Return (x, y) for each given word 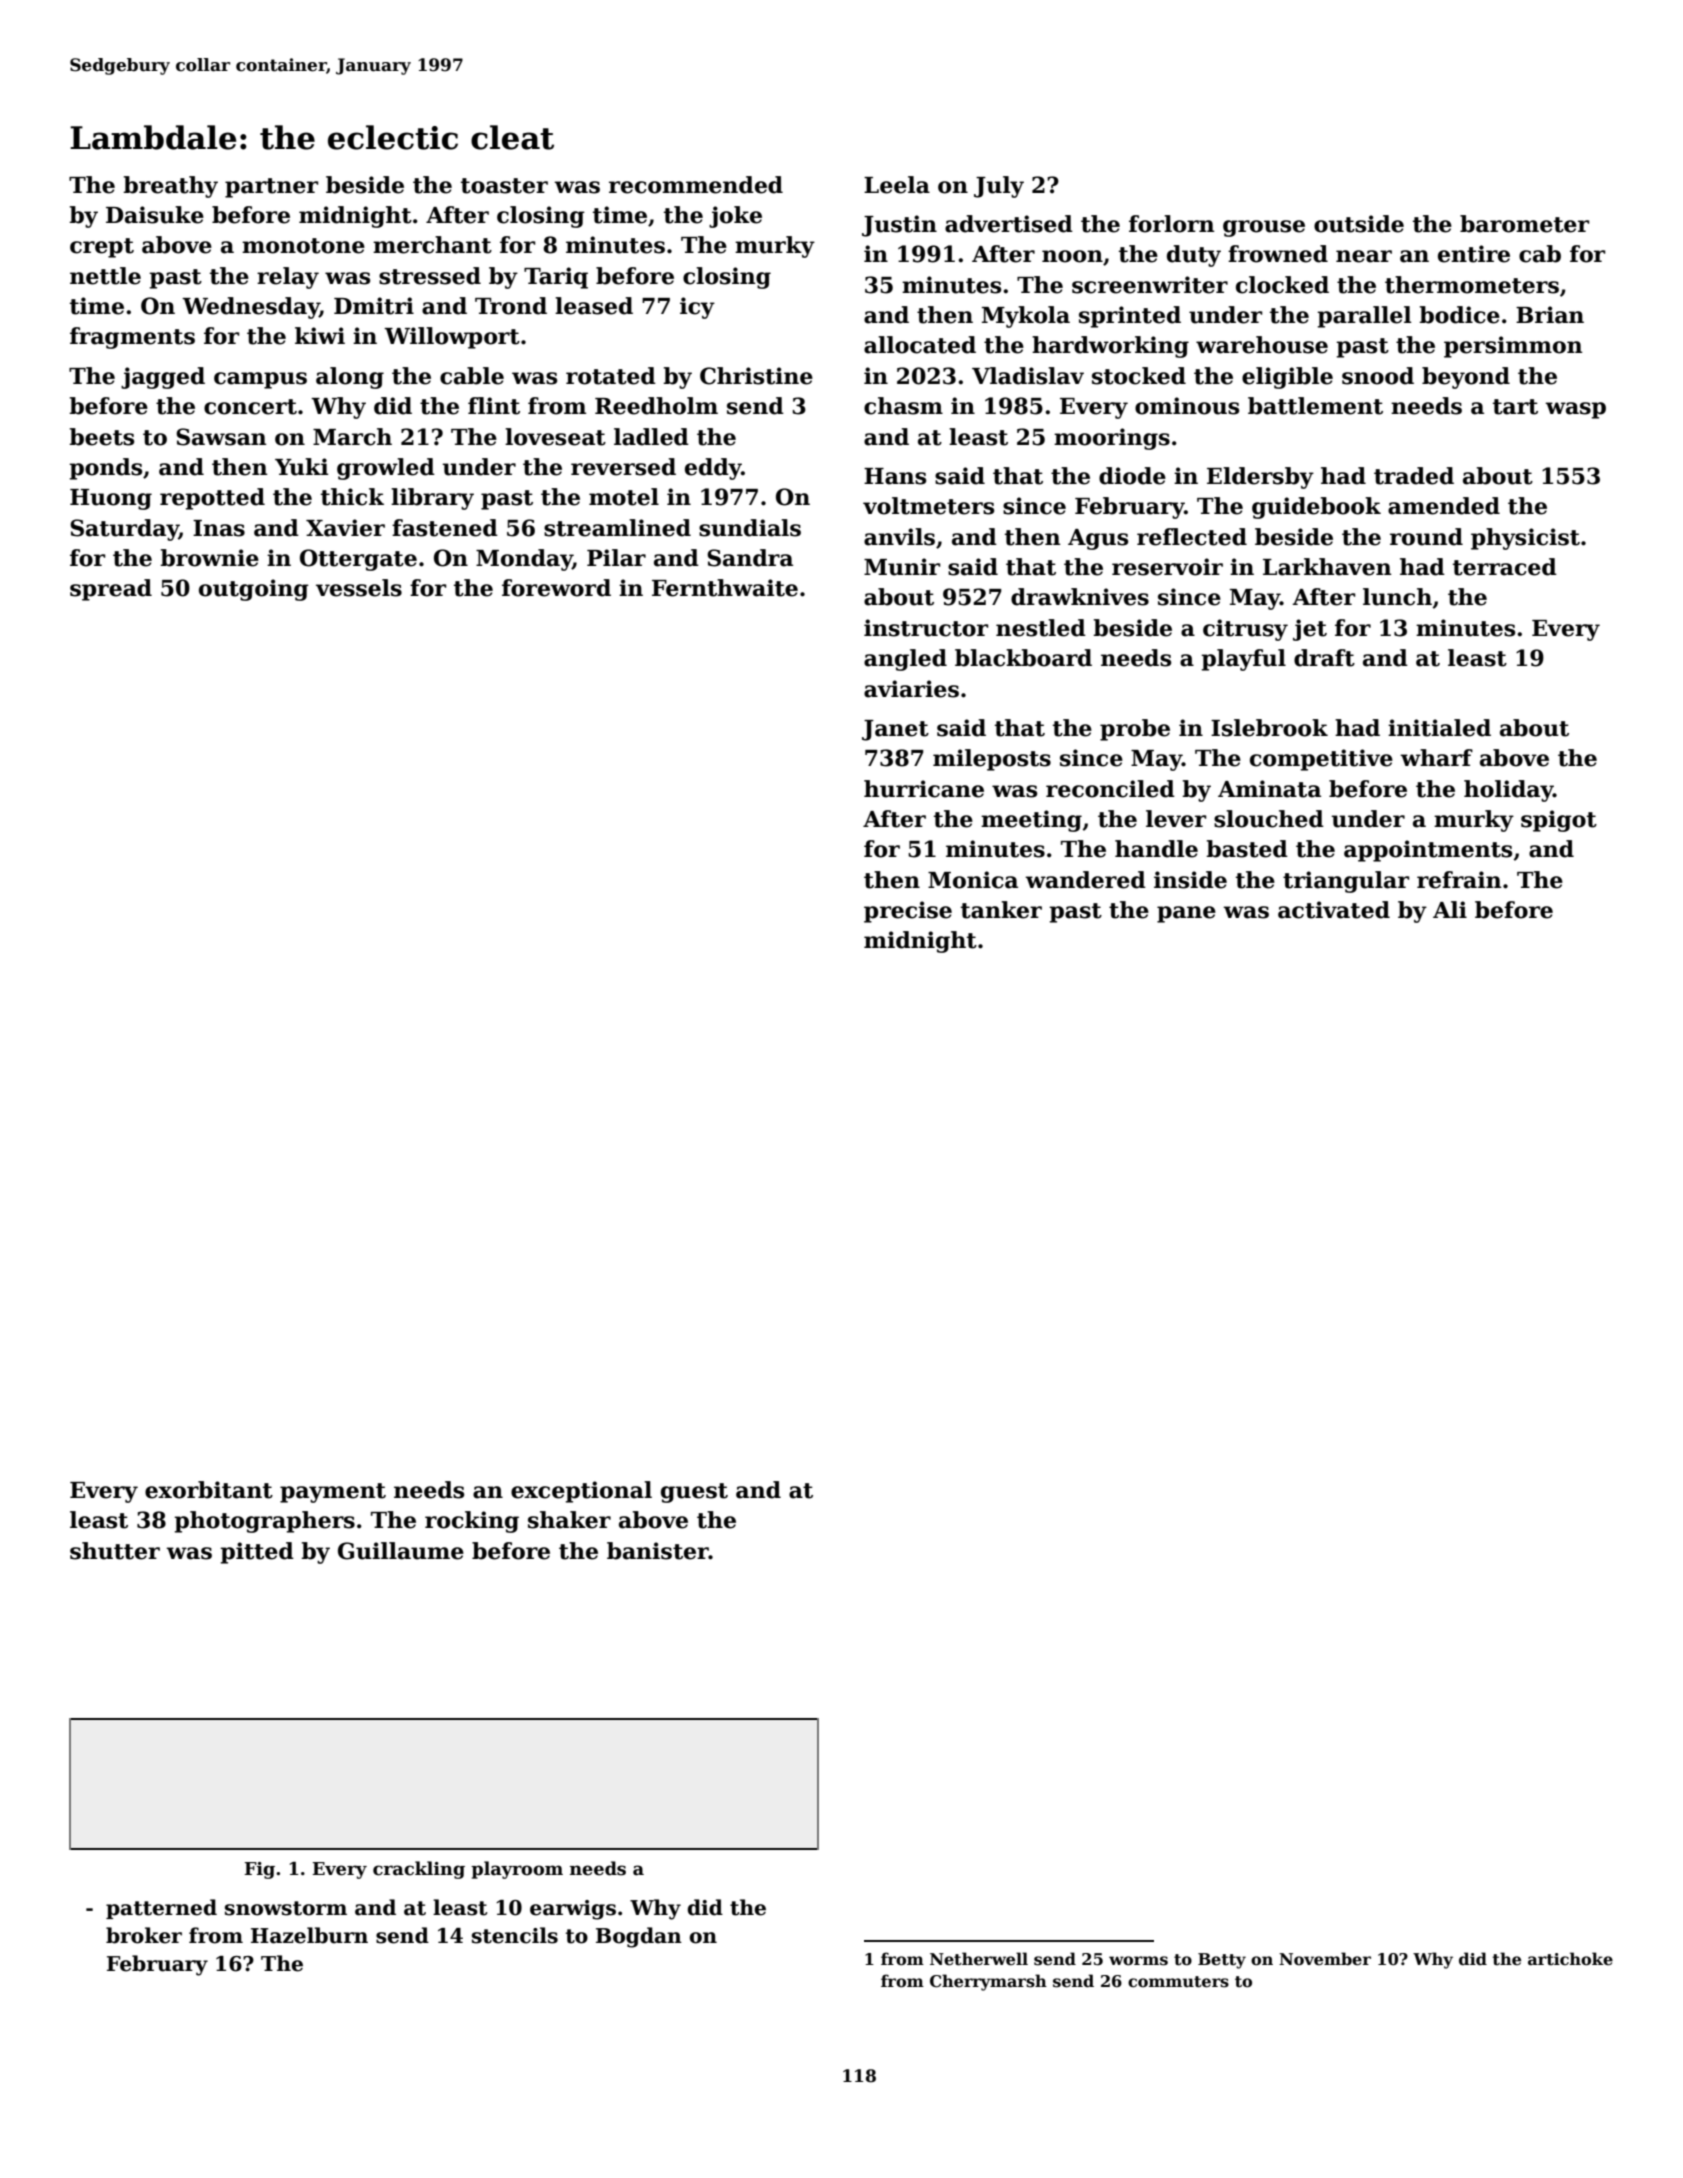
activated (1334, 910)
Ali (1450, 909)
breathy (170, 187)
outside (1359, 224)
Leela (897, 185)
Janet (895, 730)
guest (694, 1493)
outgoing (254, 590)
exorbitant (209, 1490)
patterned (161, 1909)
